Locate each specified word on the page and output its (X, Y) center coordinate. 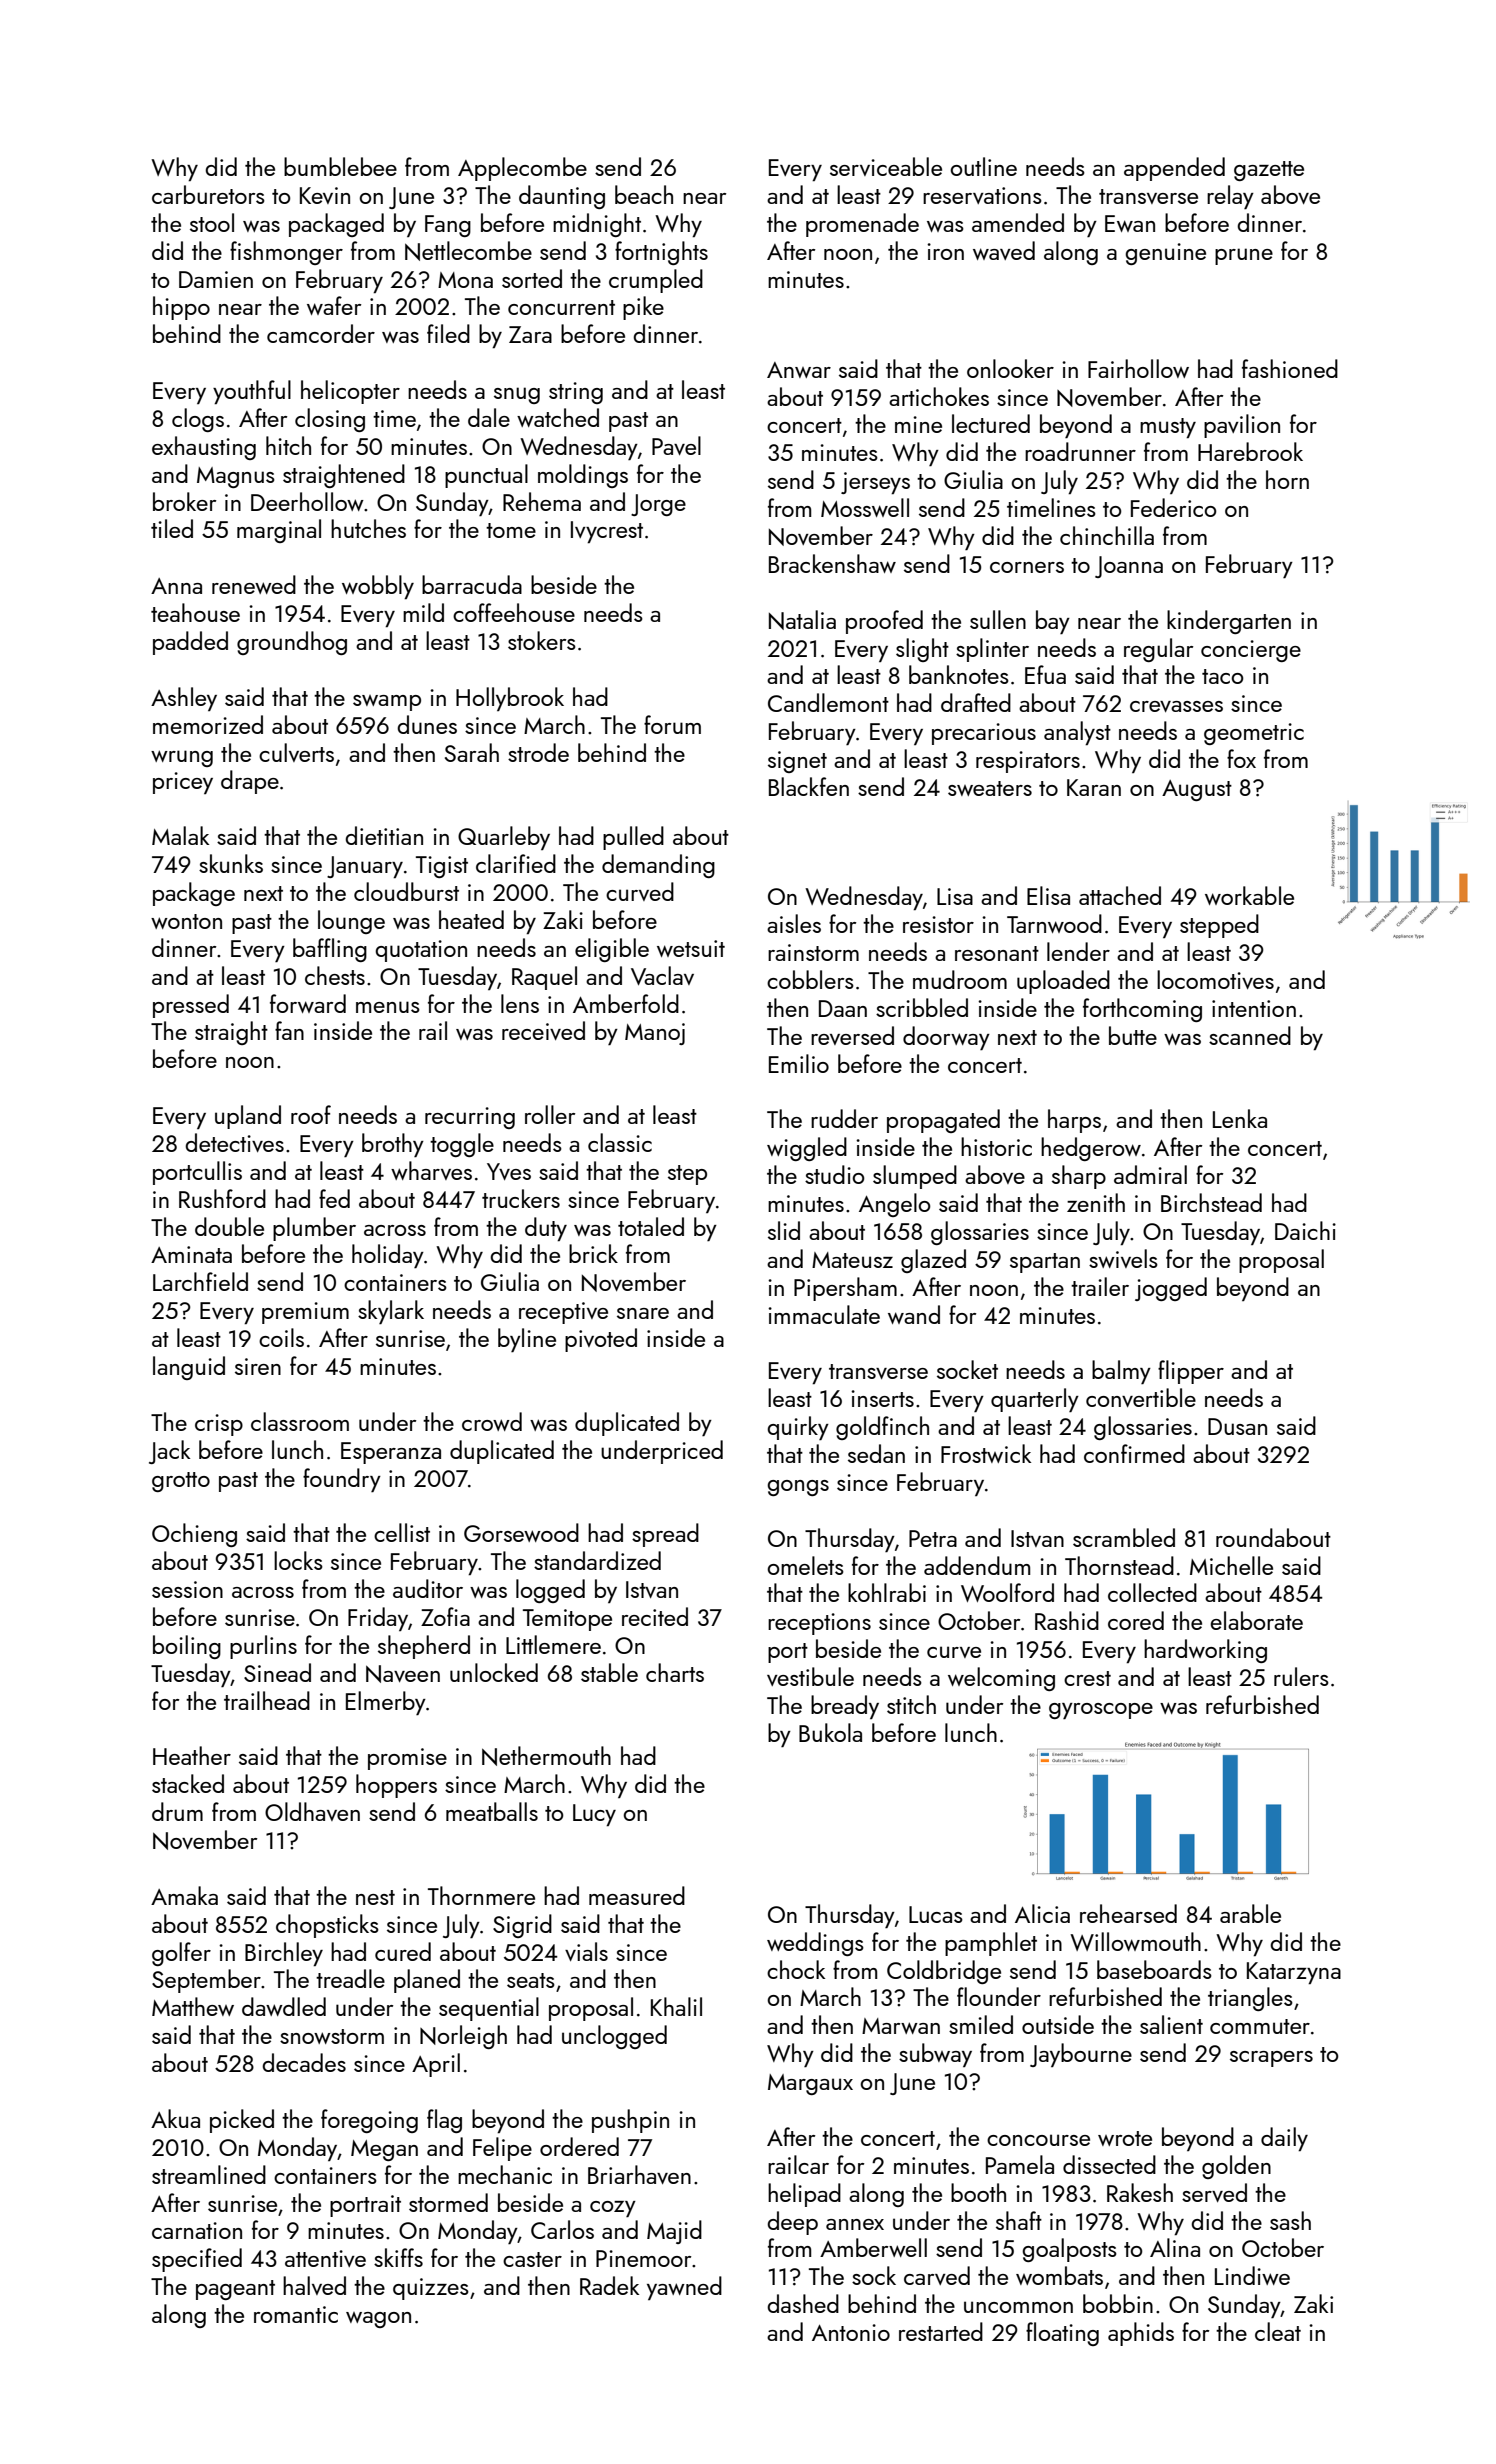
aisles (794, 923)
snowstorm (332, 2036)
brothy (393, 1145)
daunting (562, 197)
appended (1174, 169)
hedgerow (1091, 1149)
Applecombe (522, 169)
